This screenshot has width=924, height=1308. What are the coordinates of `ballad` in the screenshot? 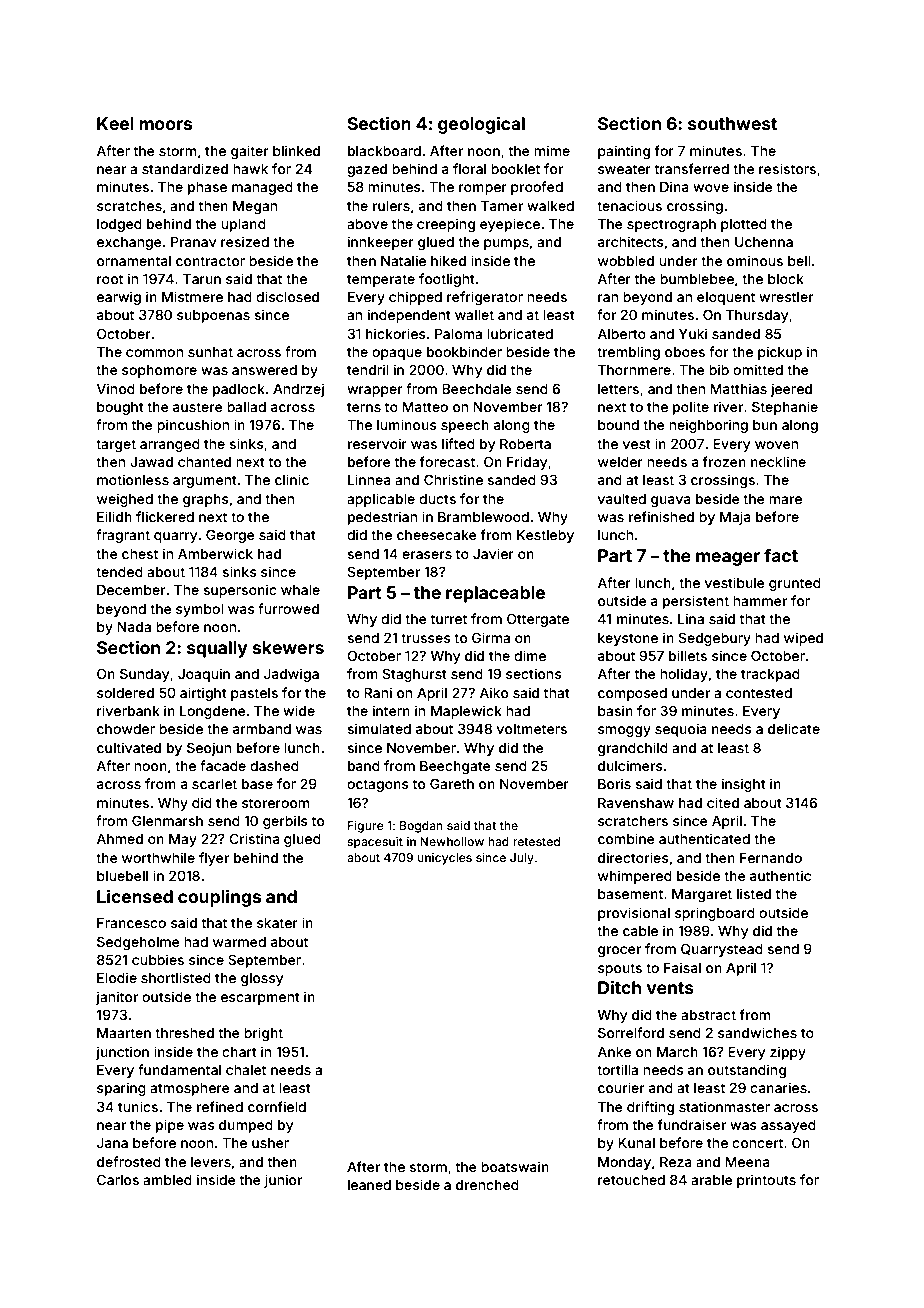 It's located at (246, 407).
